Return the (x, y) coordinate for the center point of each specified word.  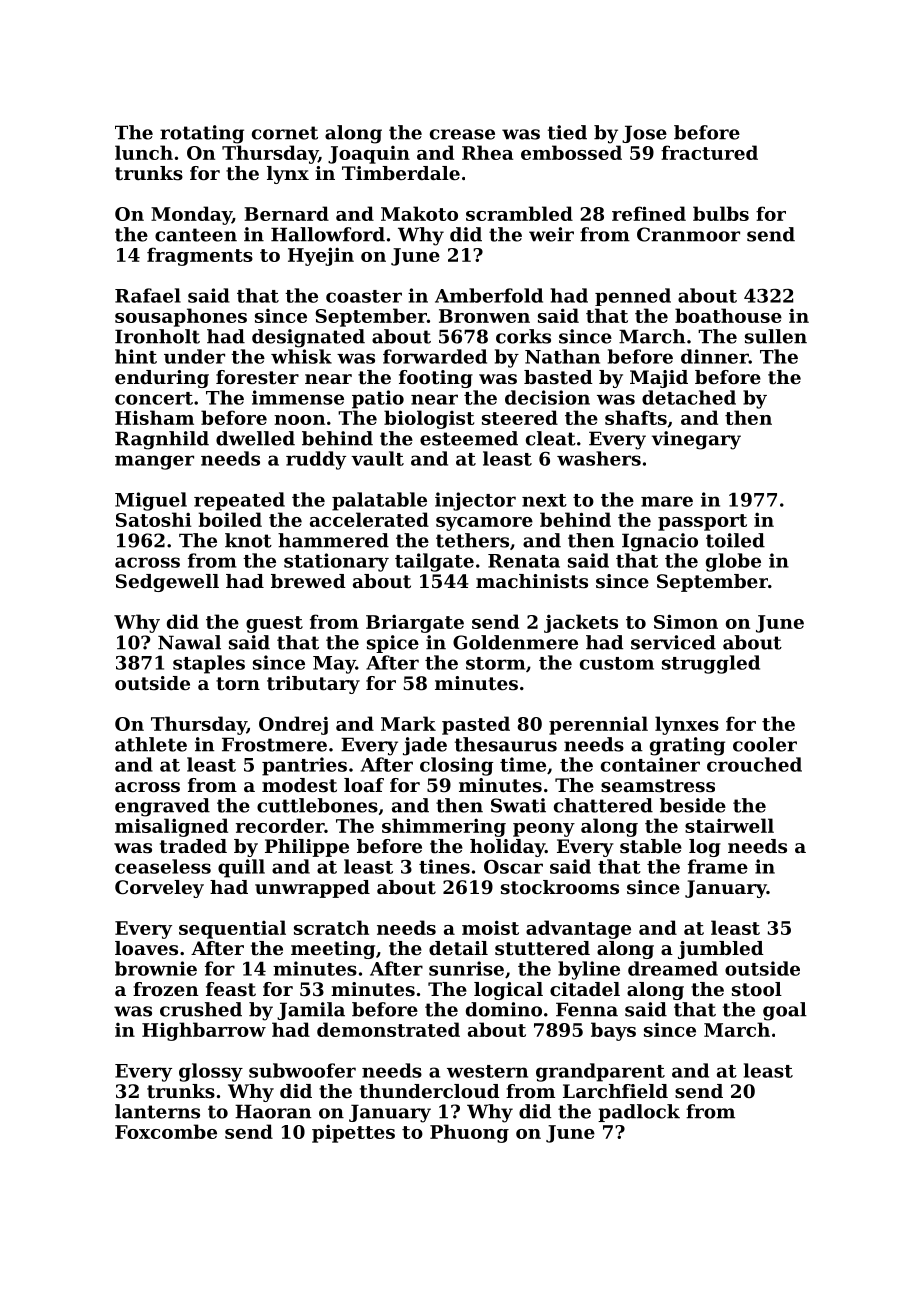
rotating (202, 134)
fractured (709, 152)
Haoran (273, 1111)
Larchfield (615, 1091)
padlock (639, 1113)
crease (462, 134)
